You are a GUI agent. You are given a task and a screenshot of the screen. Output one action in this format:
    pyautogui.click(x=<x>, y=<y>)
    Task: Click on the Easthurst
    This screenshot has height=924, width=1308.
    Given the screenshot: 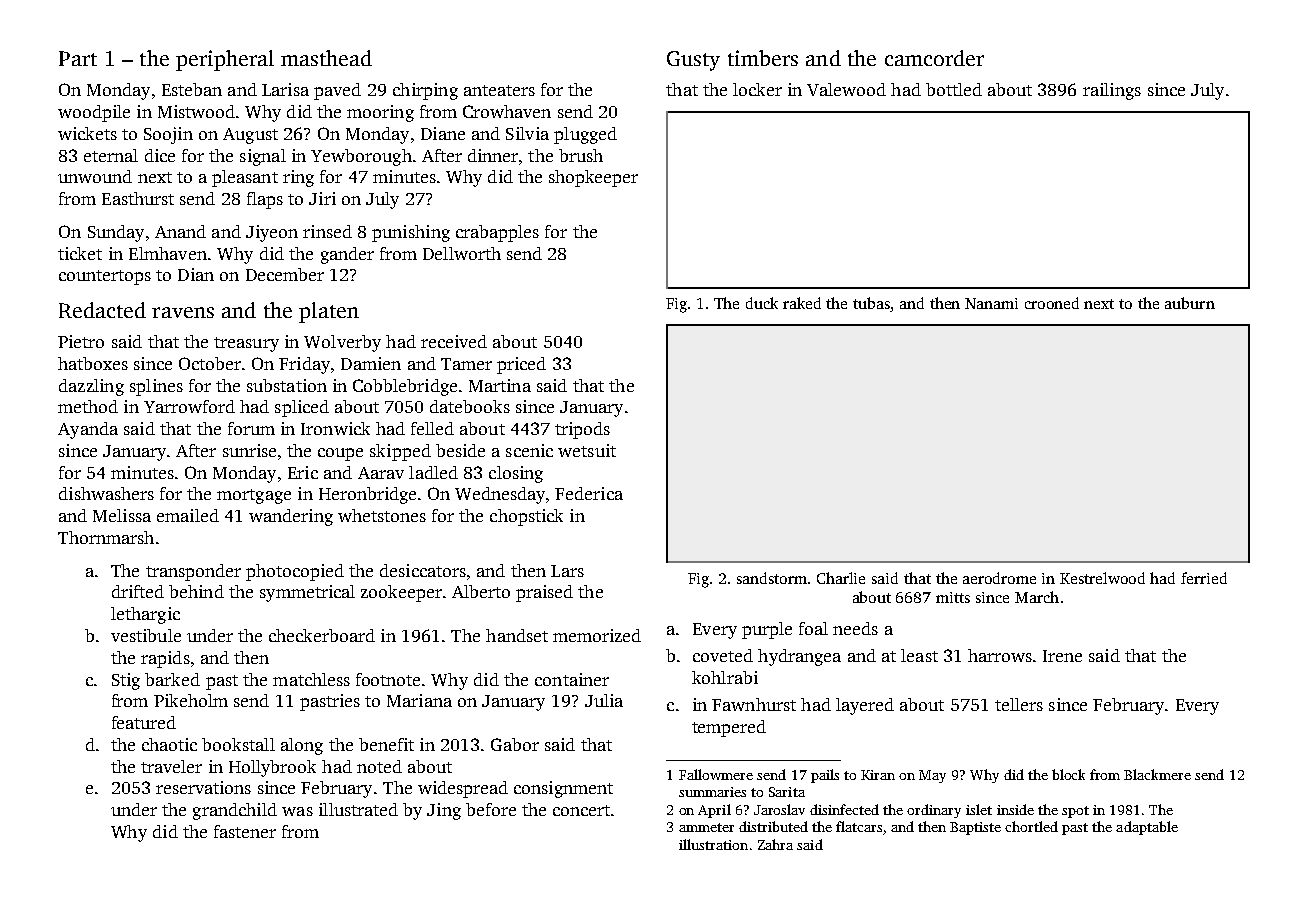 What is the action you would take?
    pyautogui.click(x=138, y=198)
